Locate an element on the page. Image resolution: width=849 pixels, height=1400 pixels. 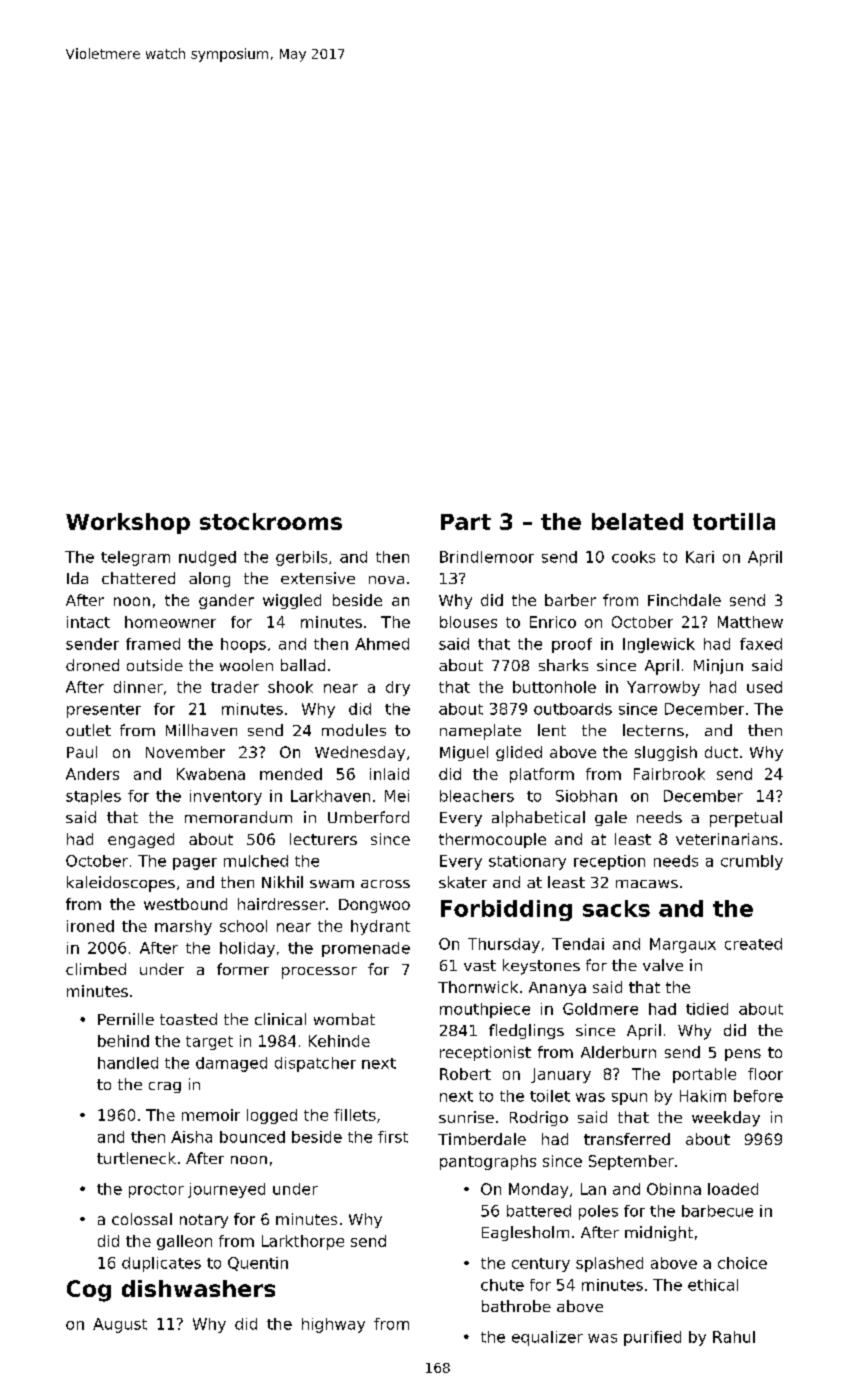
Quentin is located at coordinates (258, 1264).
